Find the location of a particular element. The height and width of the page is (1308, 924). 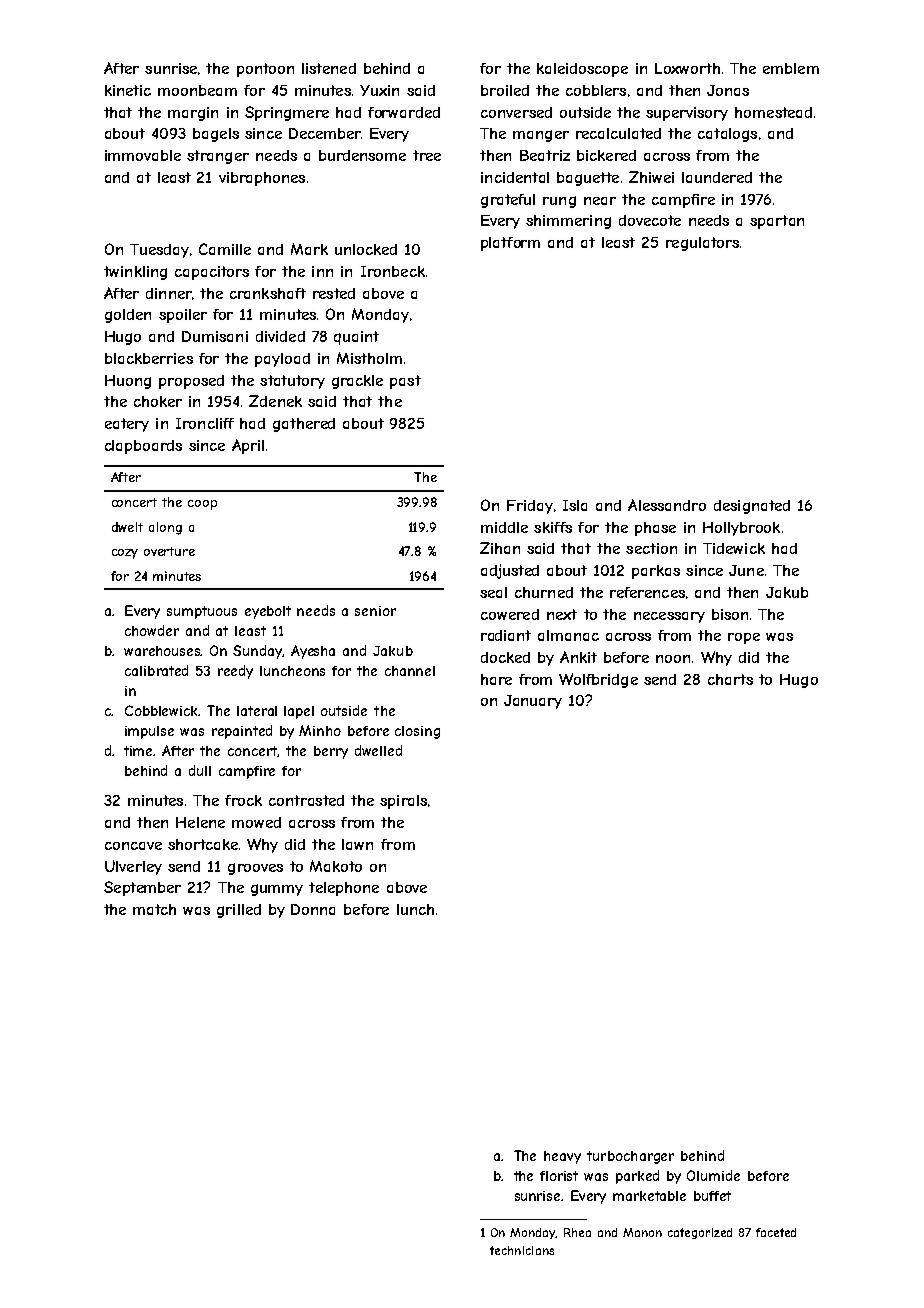

September is located at coordinates (142, 888).
